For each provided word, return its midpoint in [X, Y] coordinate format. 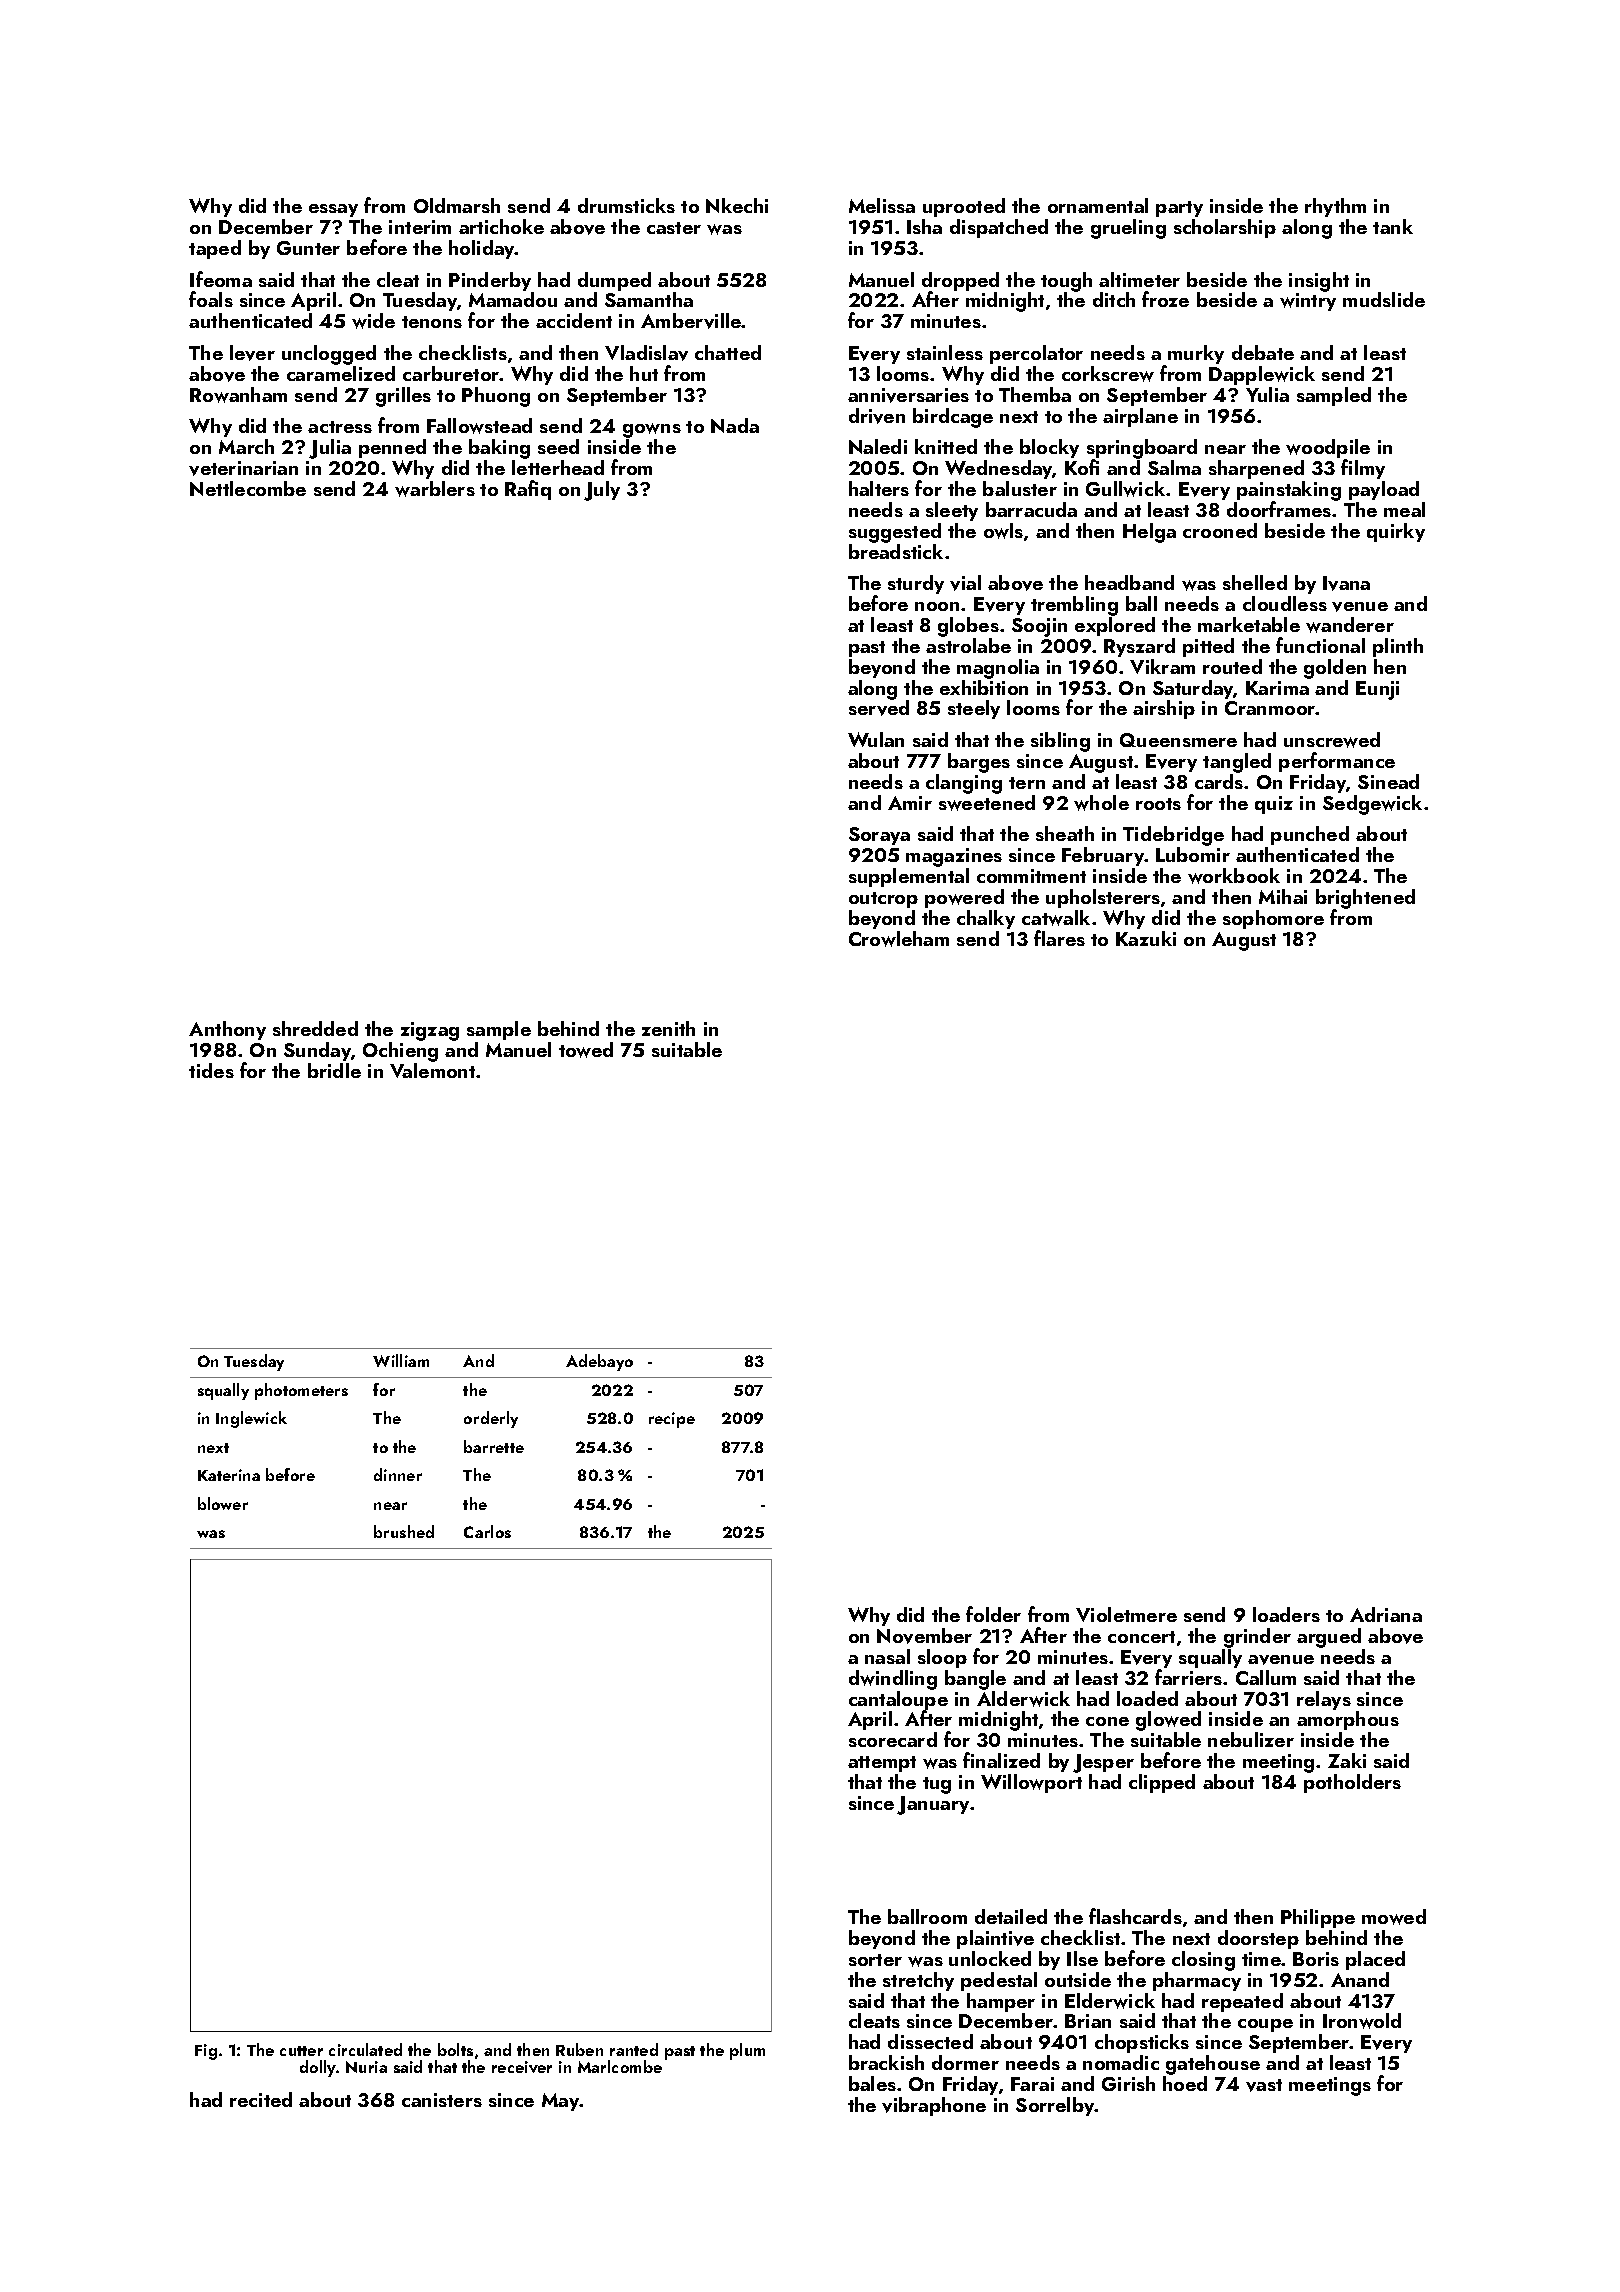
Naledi [878, 446]
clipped [1162, 1783]
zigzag [430, 1031]
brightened [1365, 899]
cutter [301, 2051]
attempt [882, 1764]
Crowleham [899, 939]
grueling [1128, 229]
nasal [887, 1656]
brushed [404, 1531]
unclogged [329, 355]
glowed [1168, 1721]
